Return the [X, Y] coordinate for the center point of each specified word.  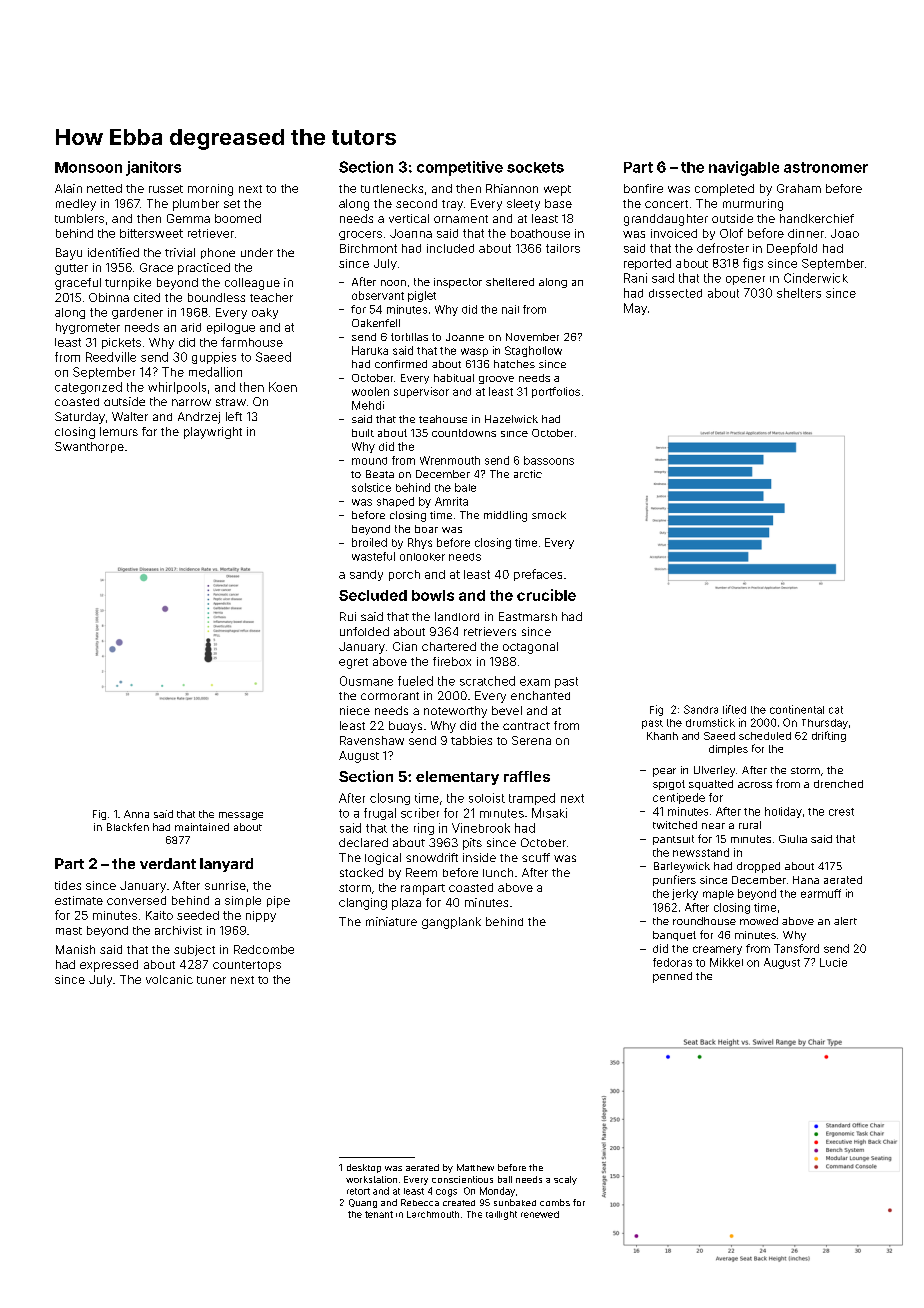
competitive [460, 168]
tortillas [409, 337]
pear [664, 772]
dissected [675, 293]
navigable [744, 168]
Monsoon [88, 167]
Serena [531, 740]
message [241, 816]
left [234, 416]
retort [358, 1191]
